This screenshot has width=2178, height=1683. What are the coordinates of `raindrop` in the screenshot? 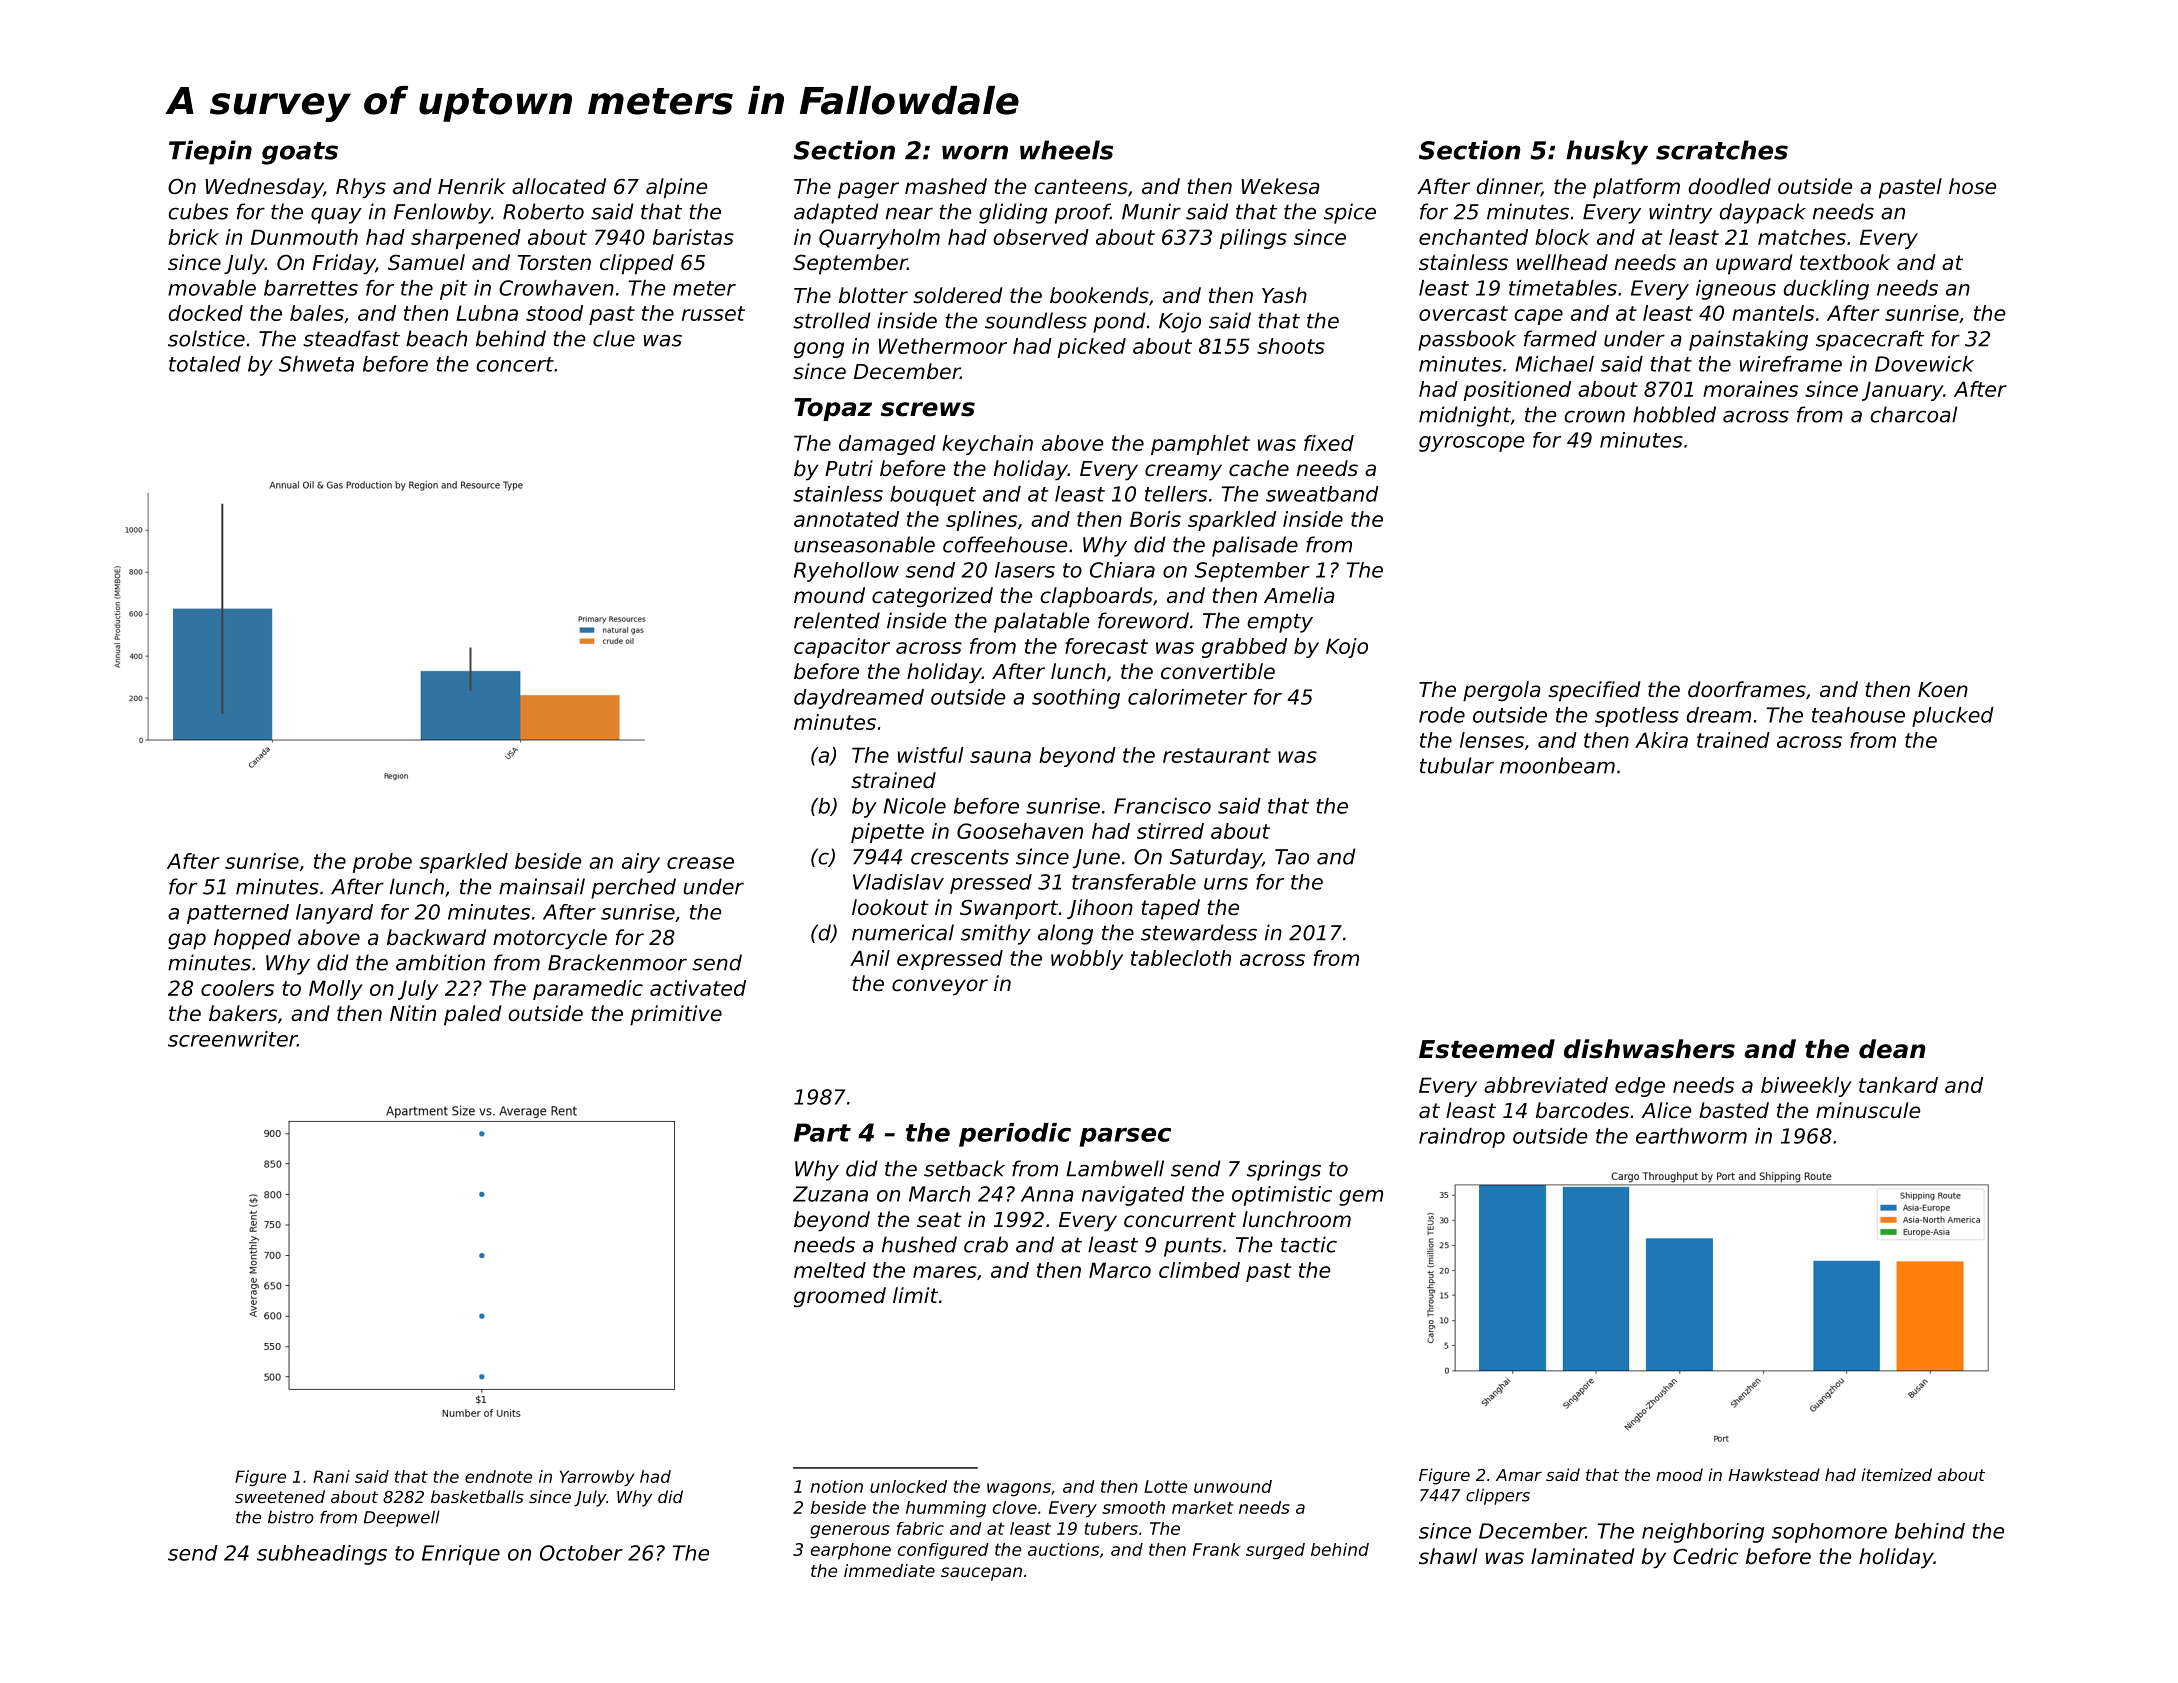 It's located at (1462, 1138).
